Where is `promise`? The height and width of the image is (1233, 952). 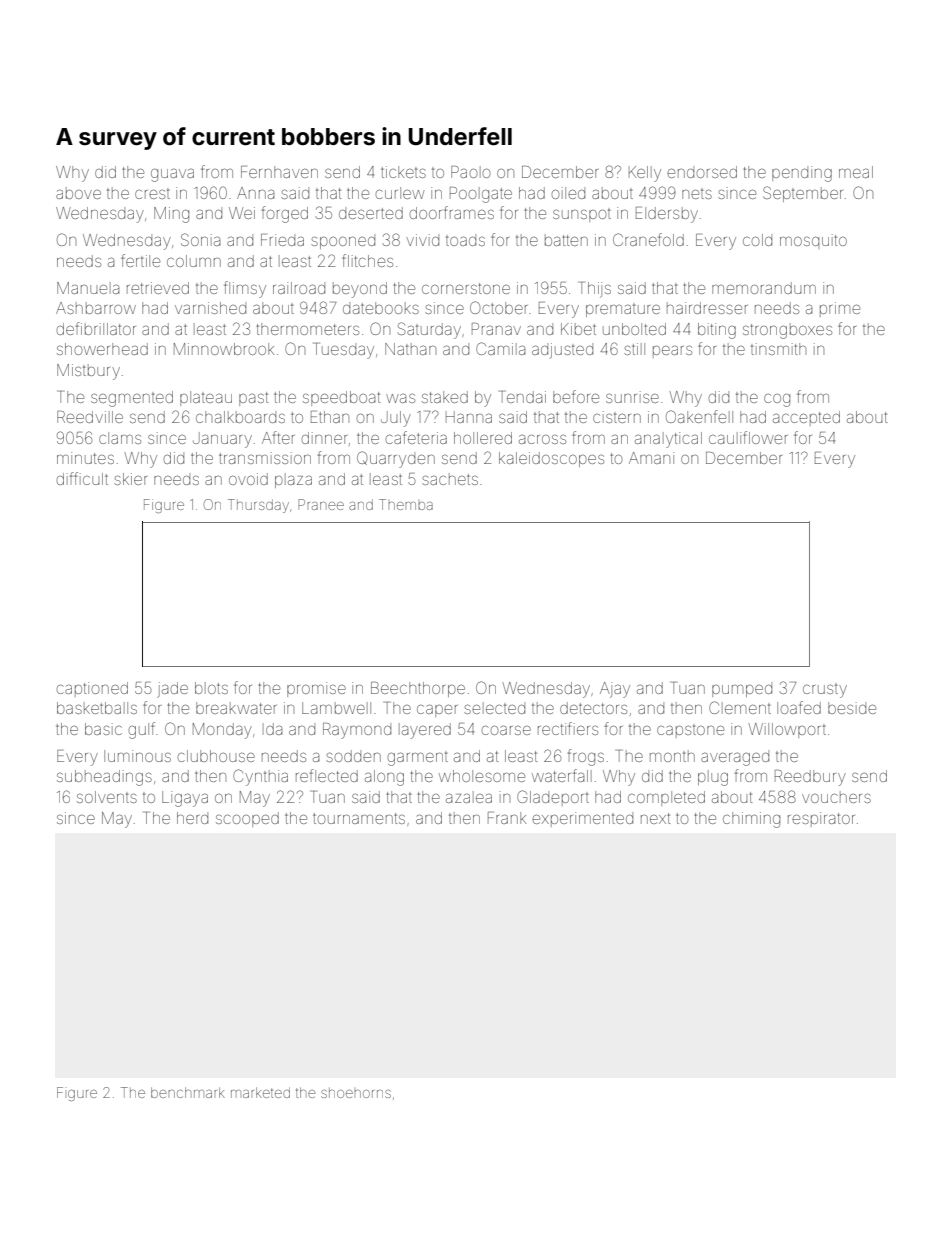 promise is located at coordinates (316, 689).
